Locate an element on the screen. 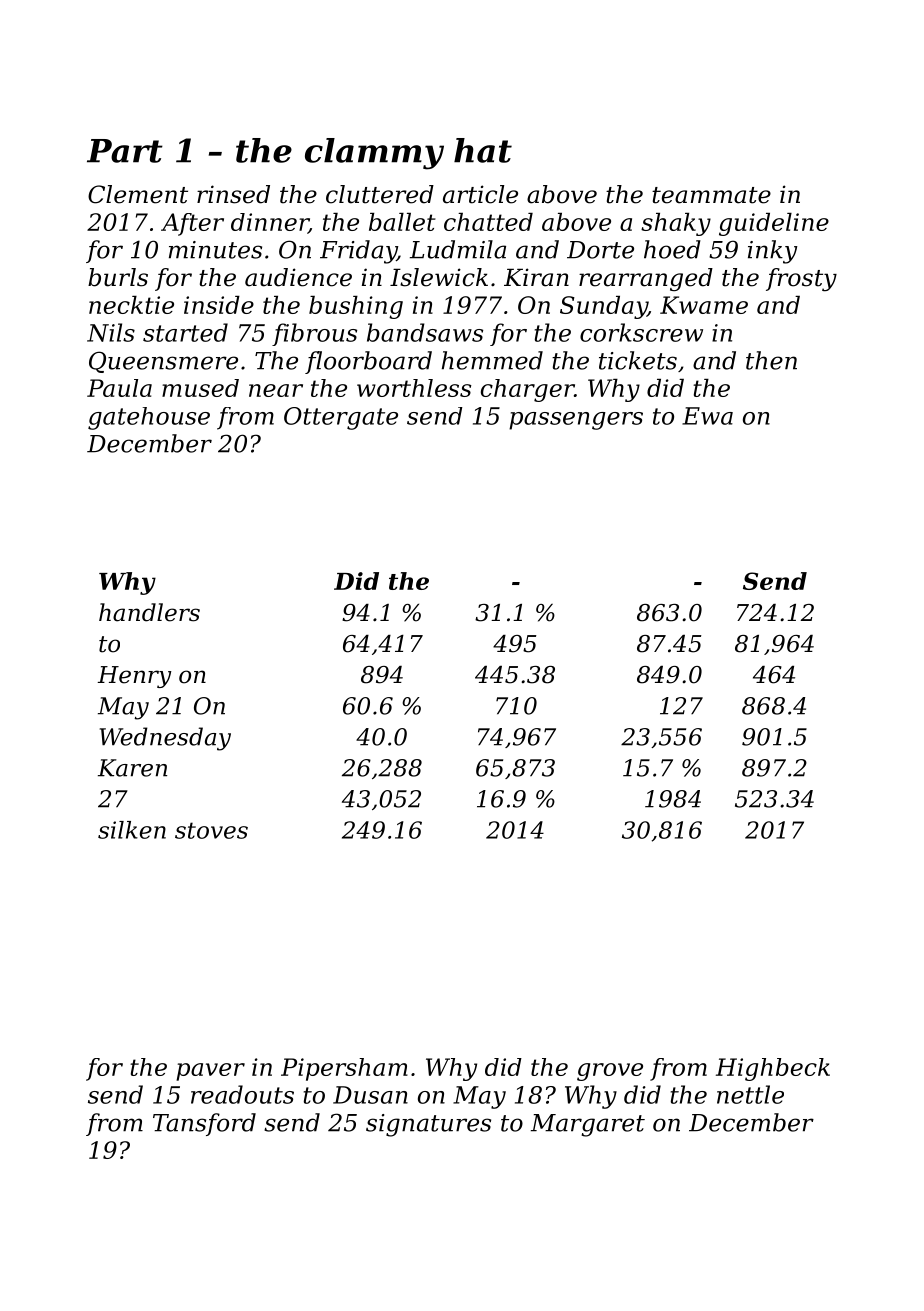 This screenshot has height=1311, width=924. then is located at coordinates (771, 360).
